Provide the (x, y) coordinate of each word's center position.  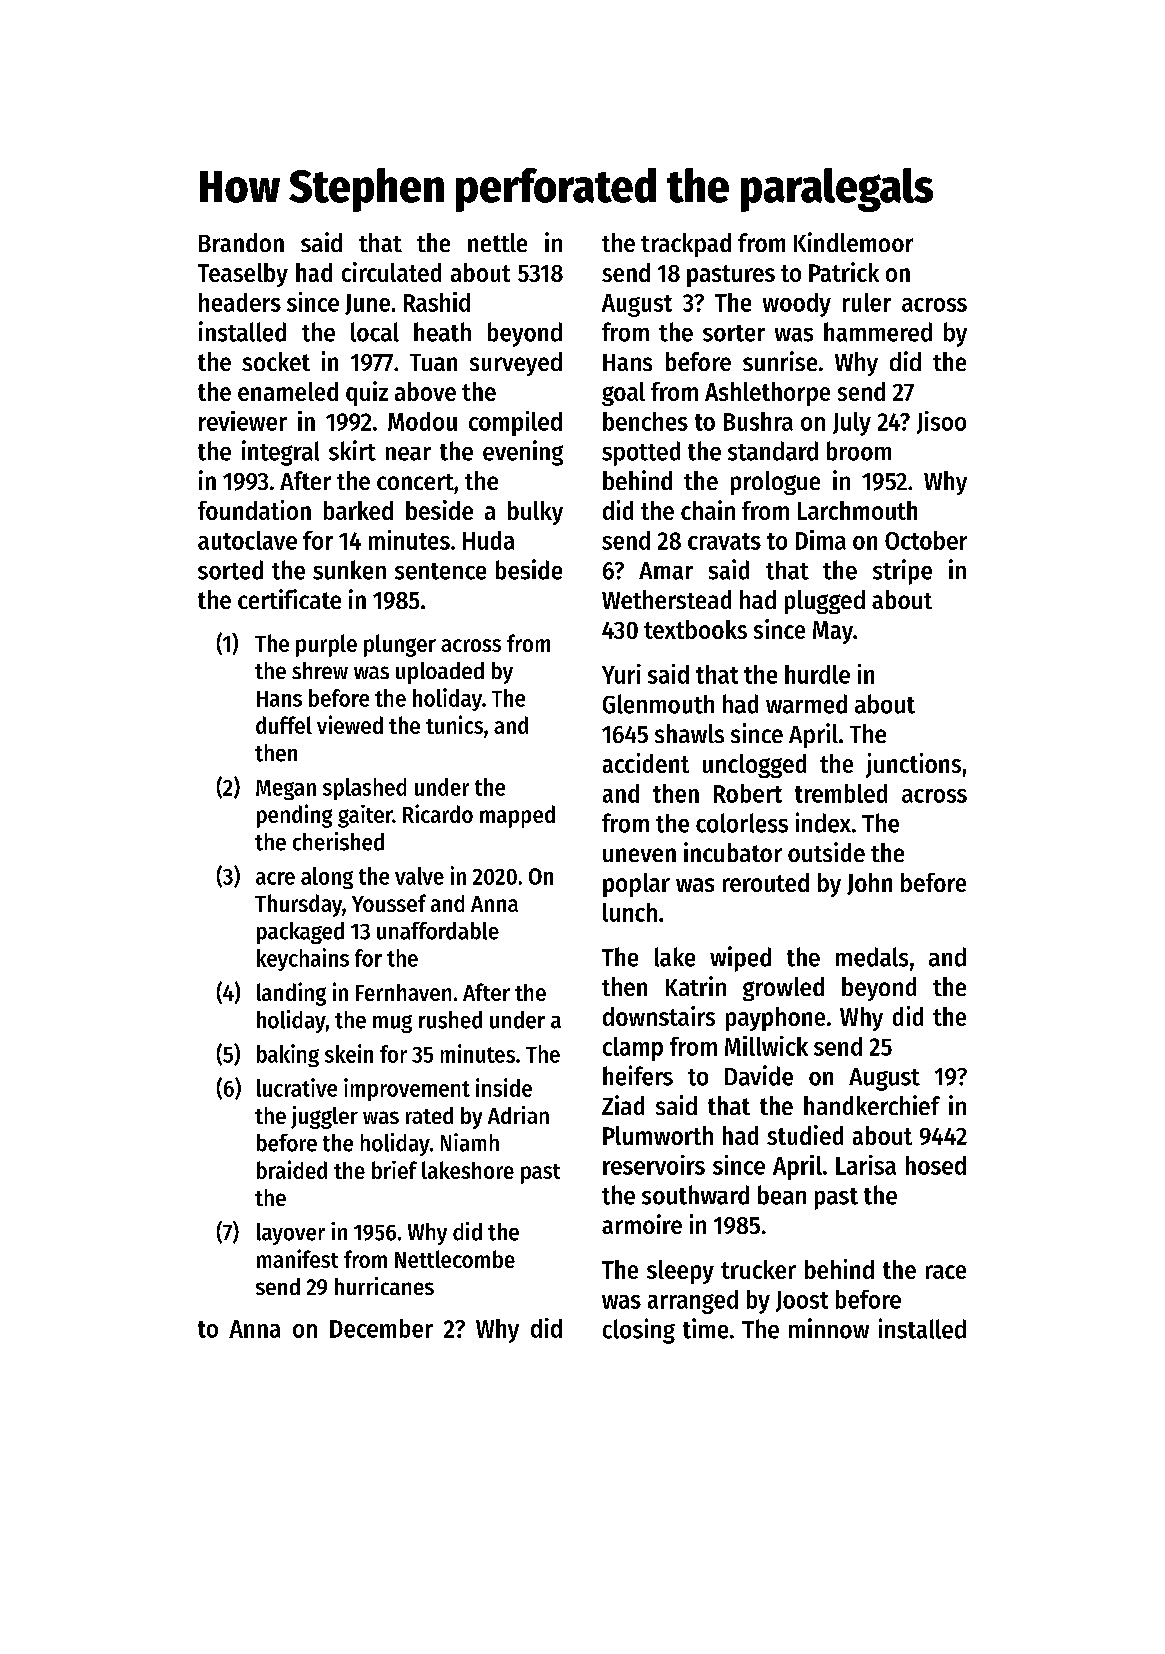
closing (639, 1331)
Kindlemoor (853, 242)
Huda (488, 540)
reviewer (243, 421)
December (381, 1328)
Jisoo (941, 422)
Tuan (433, 362)
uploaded (440, 673)
